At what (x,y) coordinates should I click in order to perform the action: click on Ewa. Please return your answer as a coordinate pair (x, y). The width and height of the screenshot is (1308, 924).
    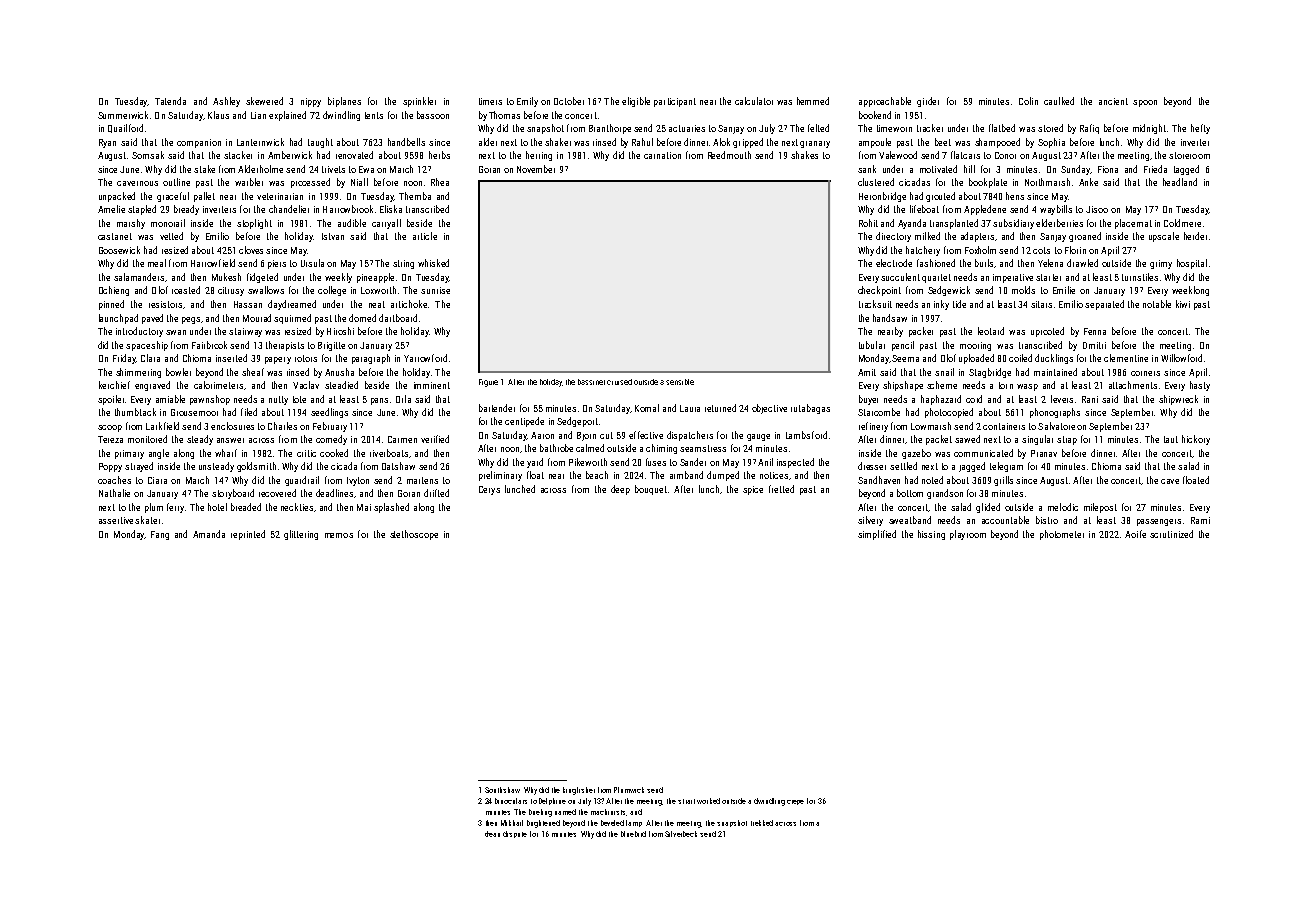
    Looking at the image, I should click on (366, 169).
